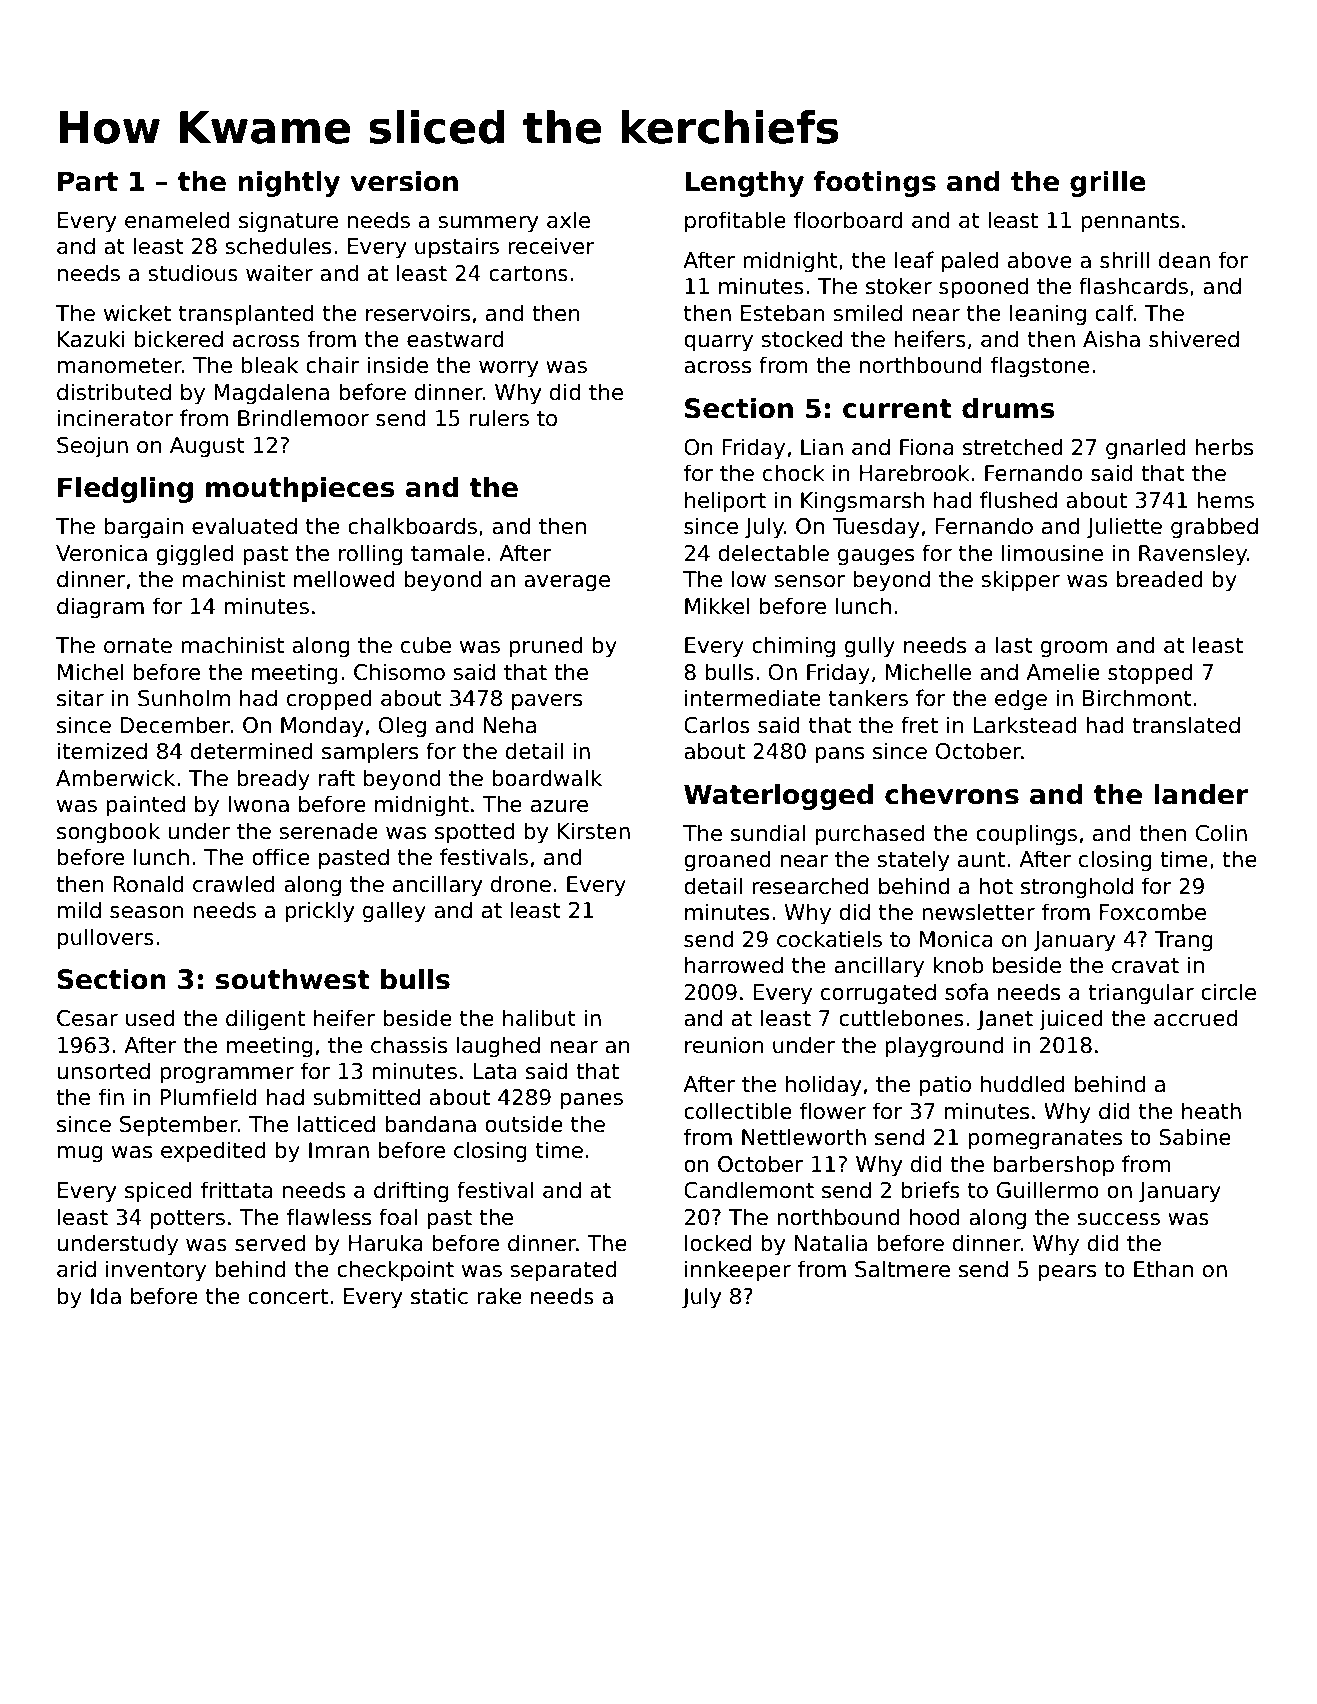 This page has height=1704, width=1317. What do you see at coordinates (768, 833) in the page?
I see `sundial` at bounding box center [768, 833].
